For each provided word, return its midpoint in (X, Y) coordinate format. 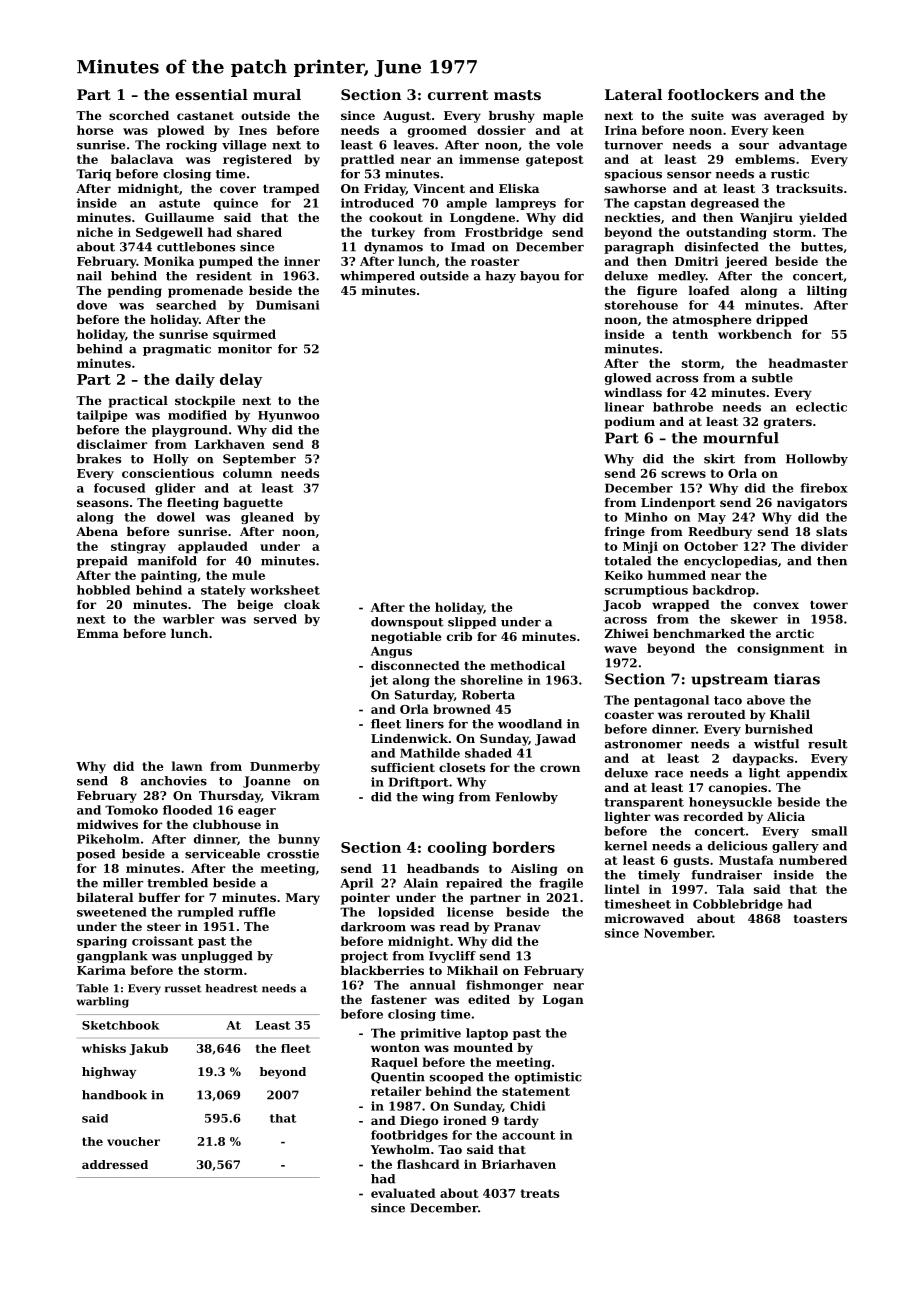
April (356, 884)
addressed (115, 1164)
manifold (167, 561)
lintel (622, 889)
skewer (754, 619)
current (458, 95)
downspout (407, 623)
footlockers (713, 94)
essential (211, 94)
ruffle (256, 912)
